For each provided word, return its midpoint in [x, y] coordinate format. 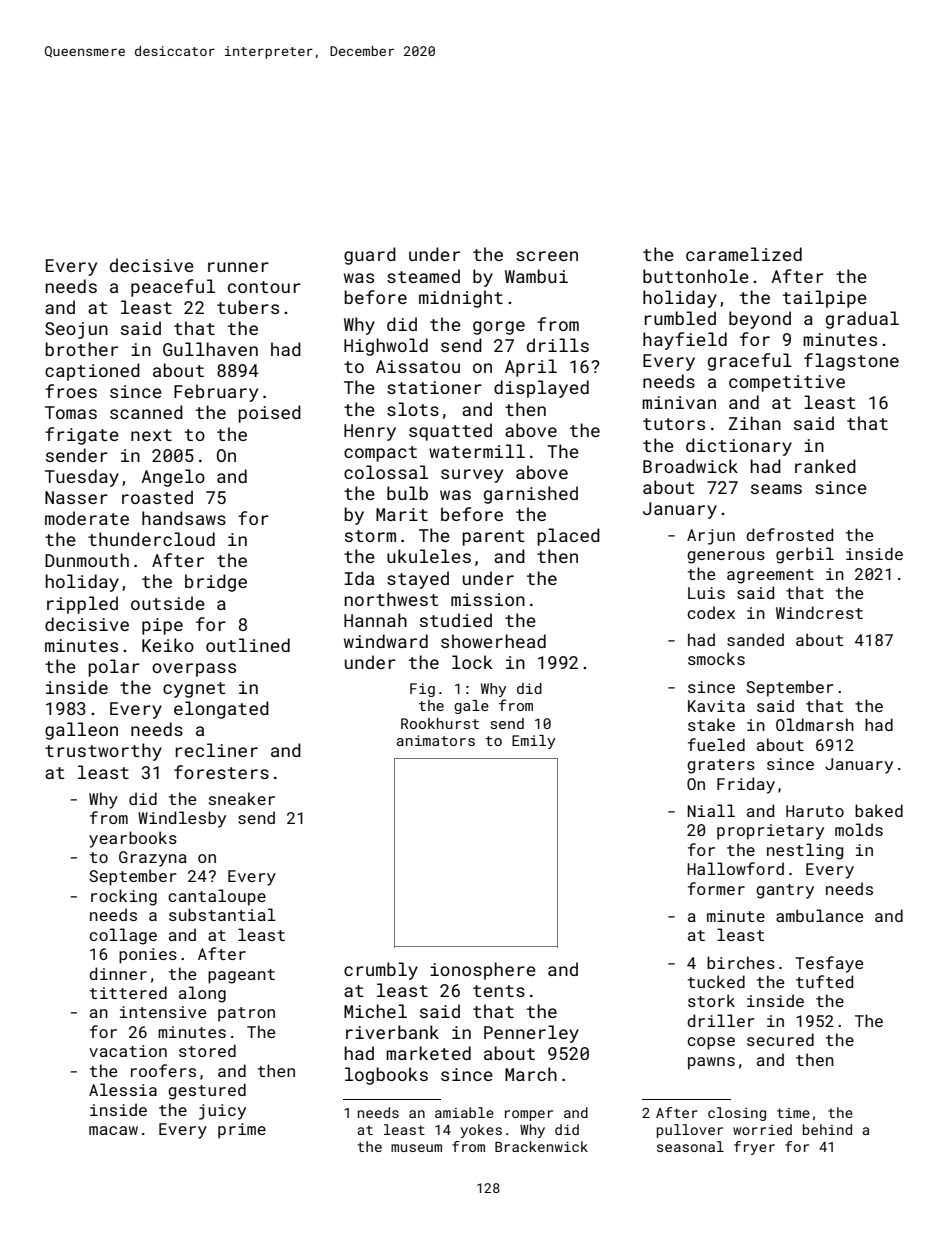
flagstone [851, 362]
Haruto [815, 811]
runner [238, 267]
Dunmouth [87, 560]
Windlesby [182, 819]
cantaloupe [217, 897]
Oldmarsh [815, 724]
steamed [423, 276]
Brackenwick [541, 1146]
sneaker [242, 798]
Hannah [375, 620]
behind [827, 1129]
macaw [113, 1130]
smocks [716, 658]
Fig [422, 690]
